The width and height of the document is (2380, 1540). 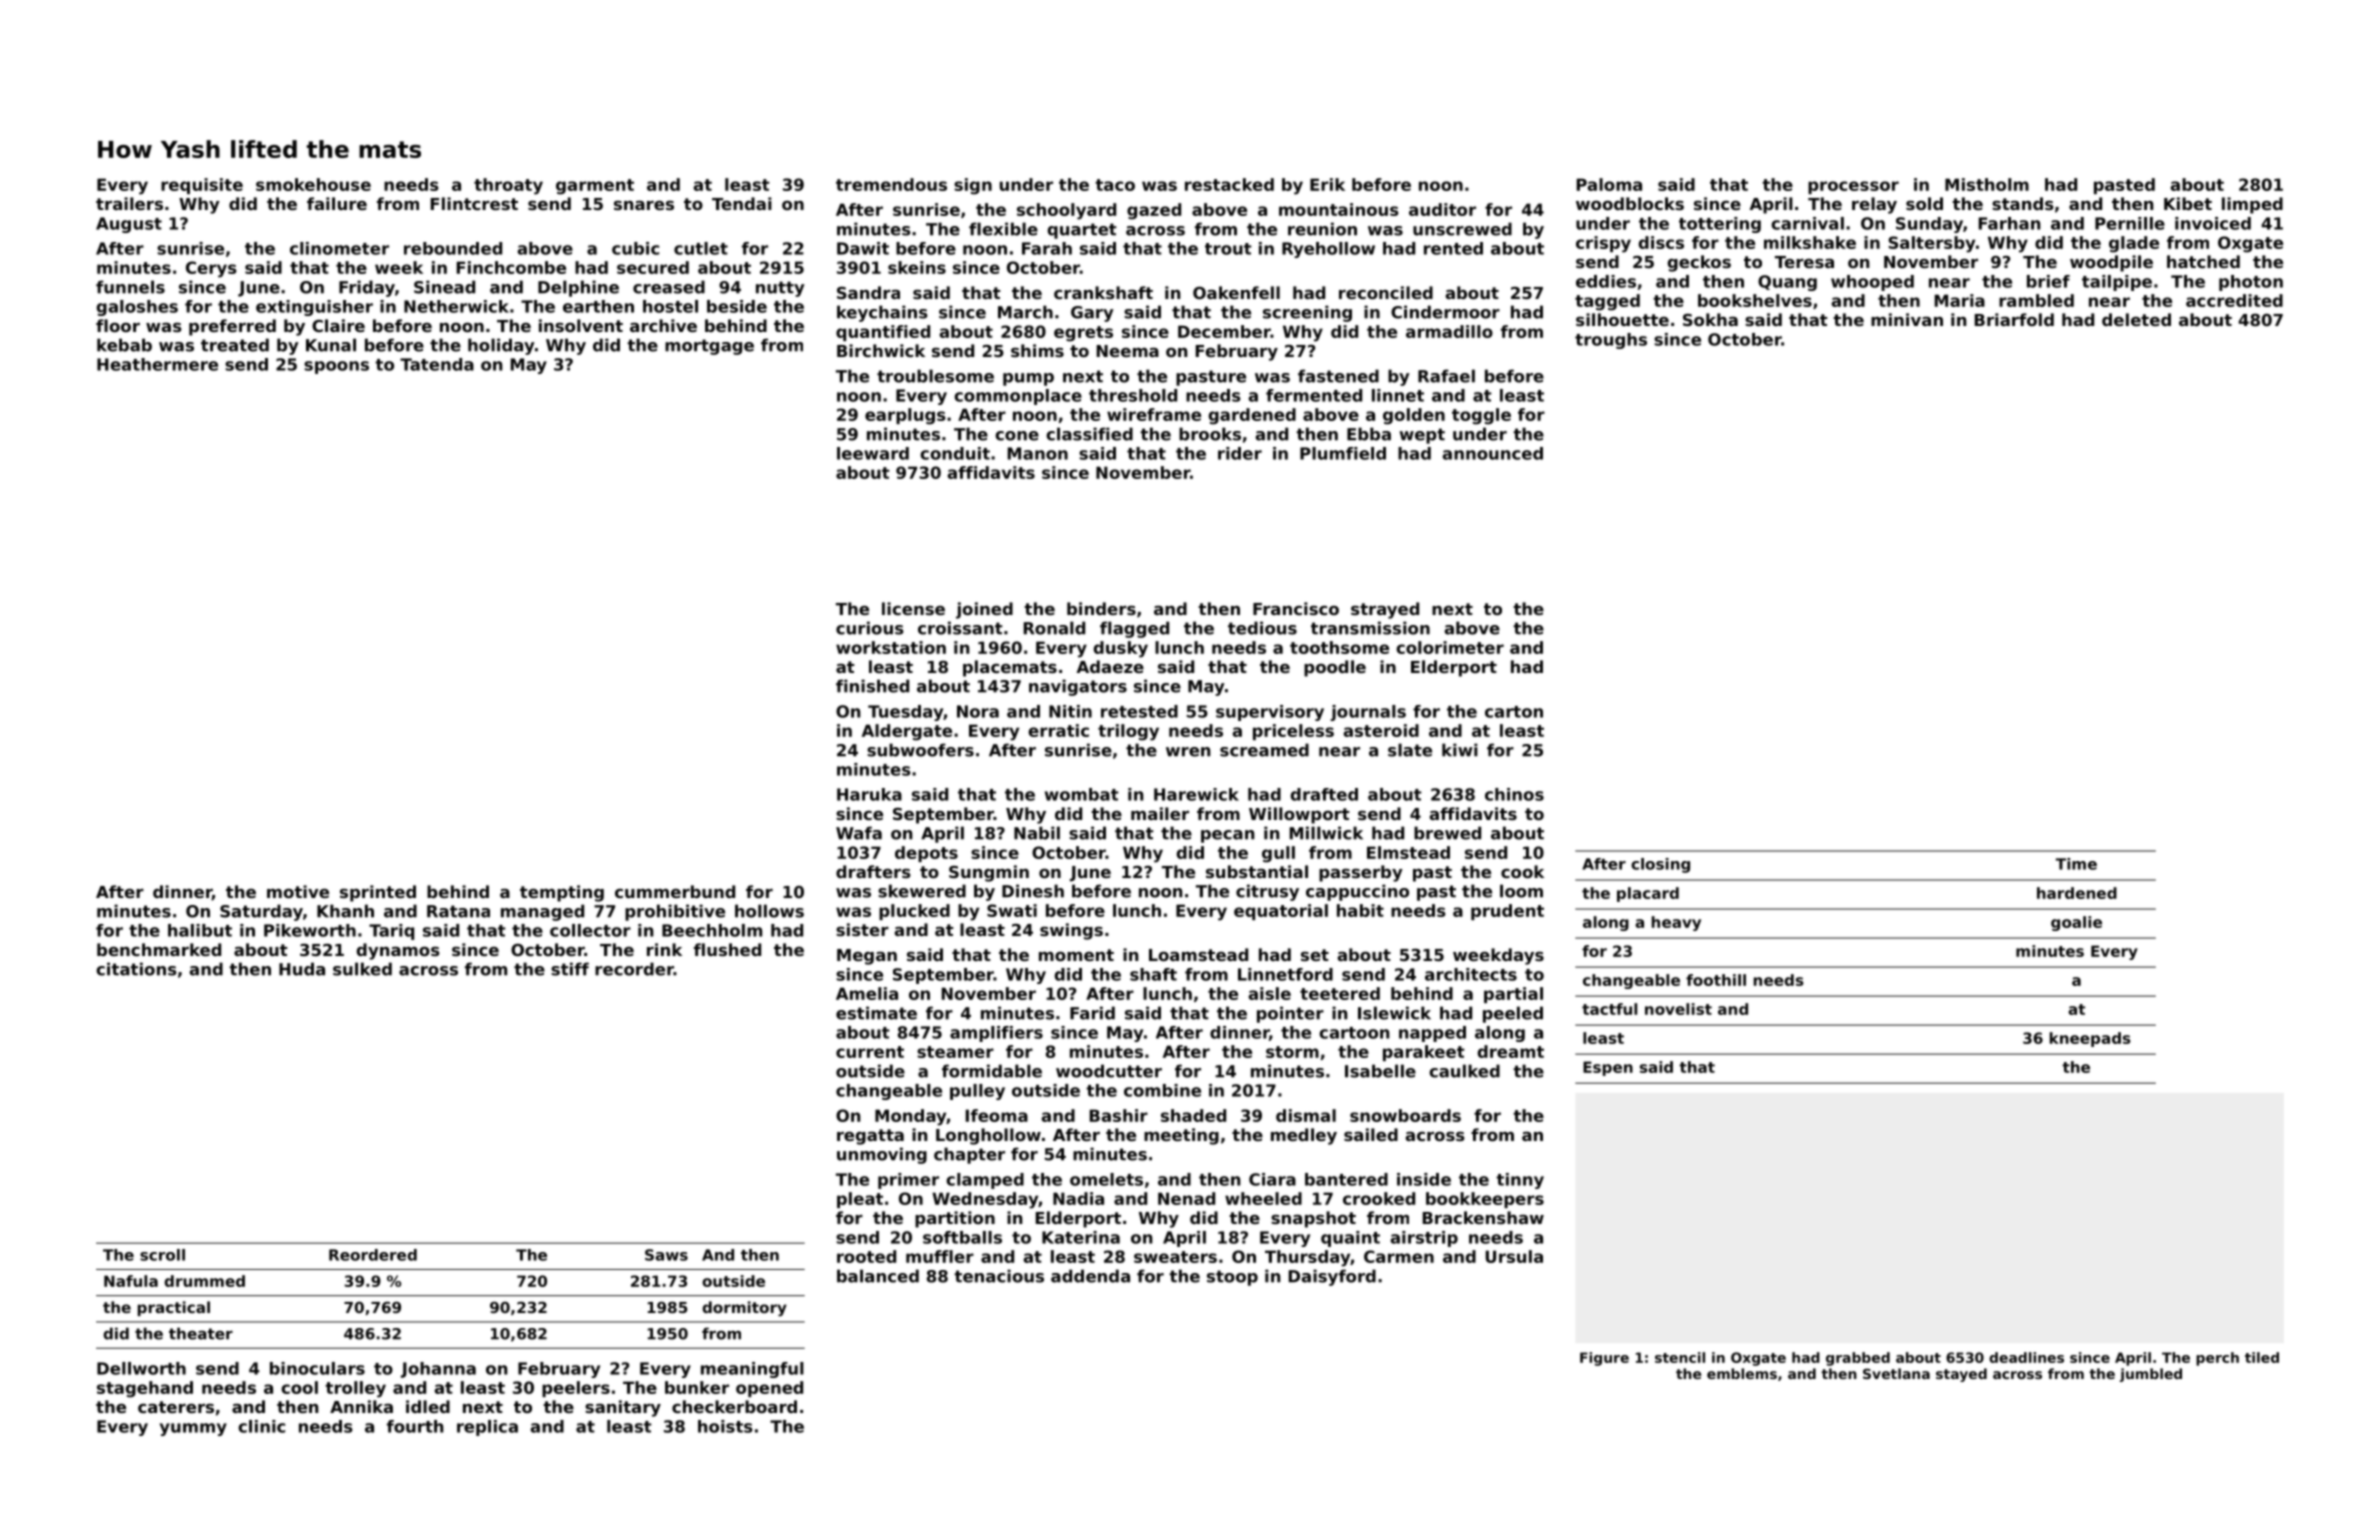 What do you see at coordinates (1961, 1375) in the document?
I see `stayed` at bounding box center [1961, 1375].
